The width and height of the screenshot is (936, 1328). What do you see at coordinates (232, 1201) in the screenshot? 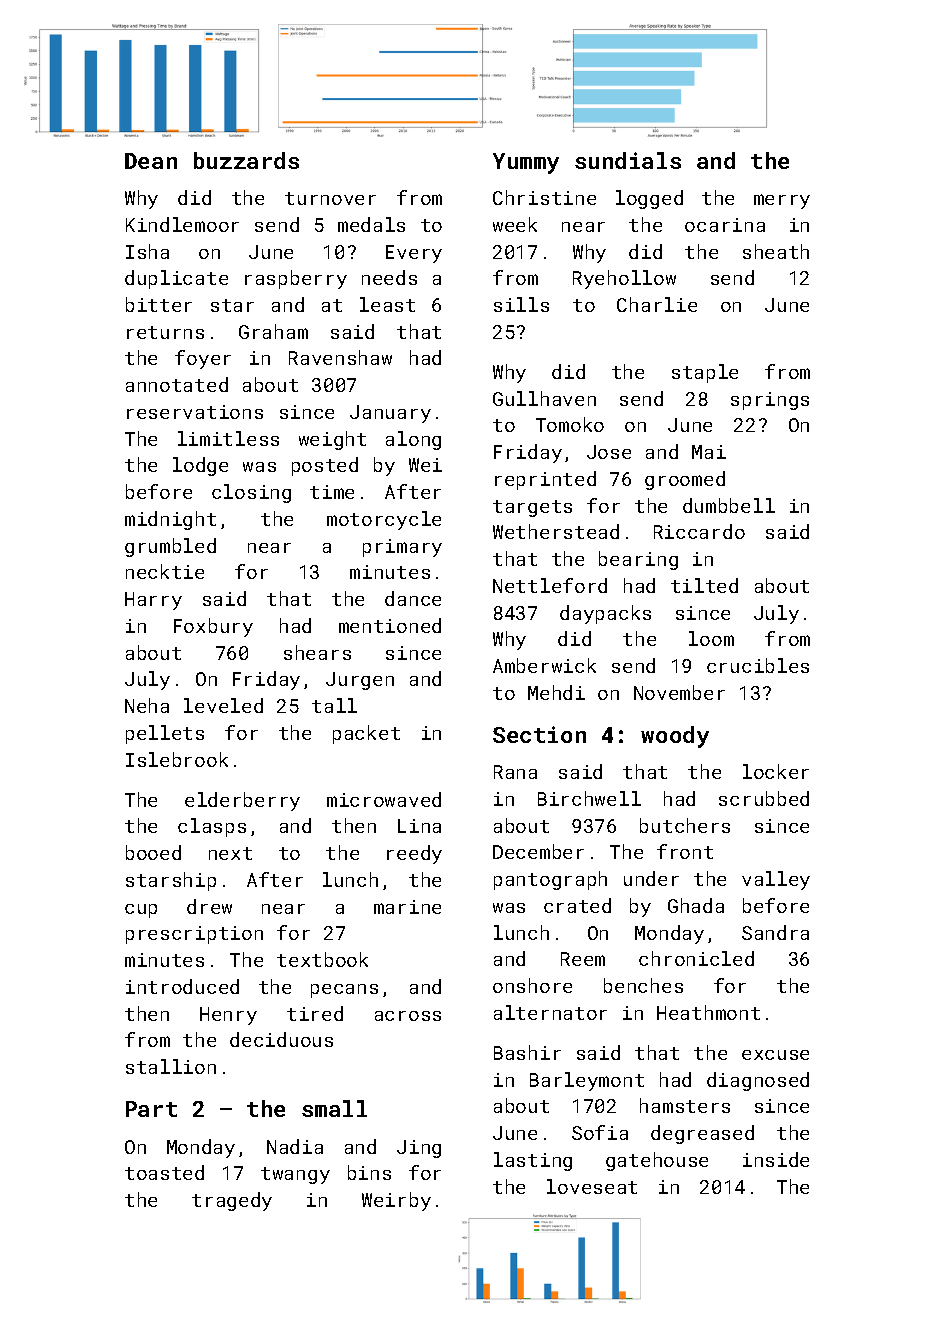
I see `tragedy` at bounding box center [232, 1201].
